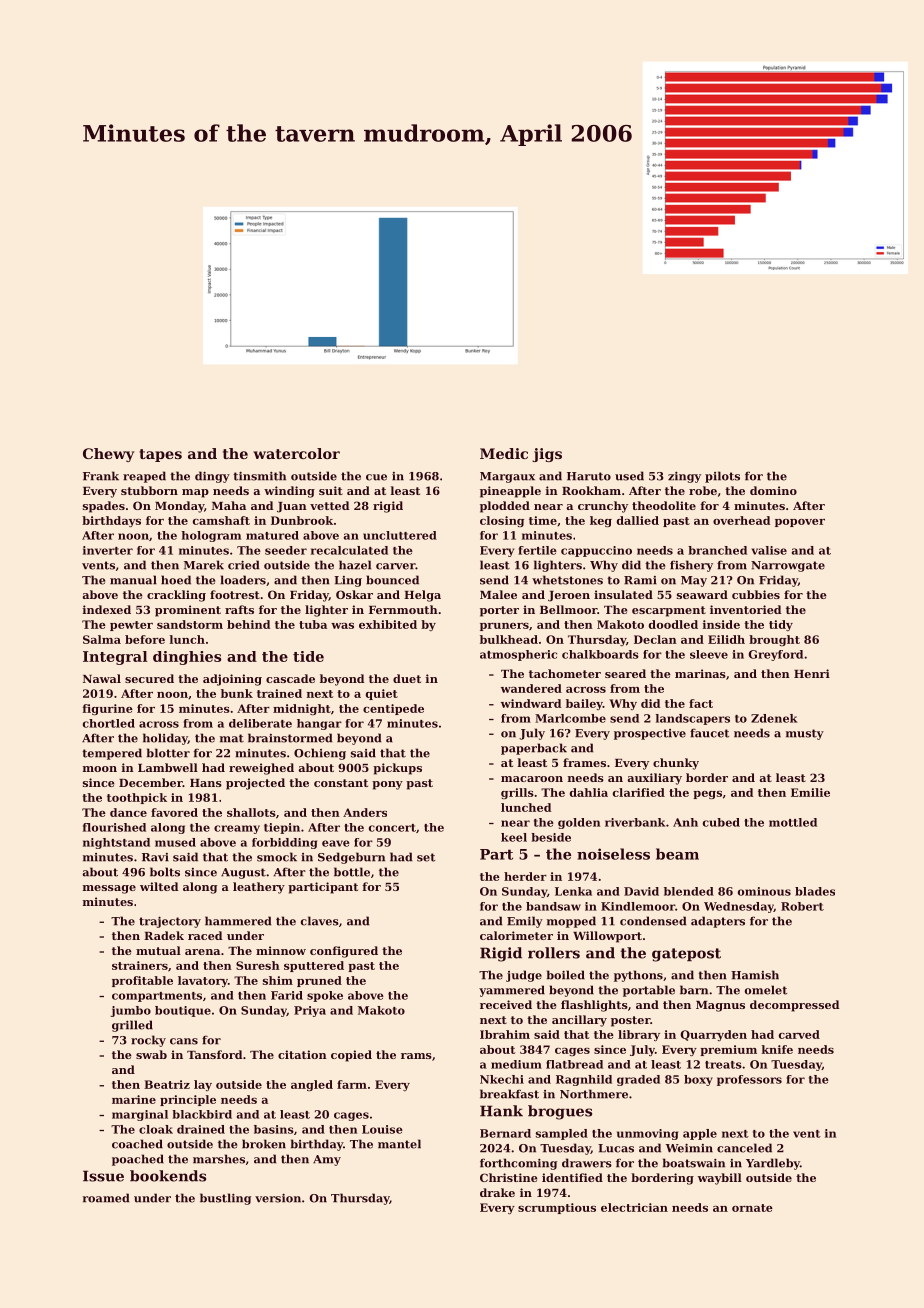 The width and height of the screenshot is (924, 1308). I want to click on domino, so click(773, 490).
